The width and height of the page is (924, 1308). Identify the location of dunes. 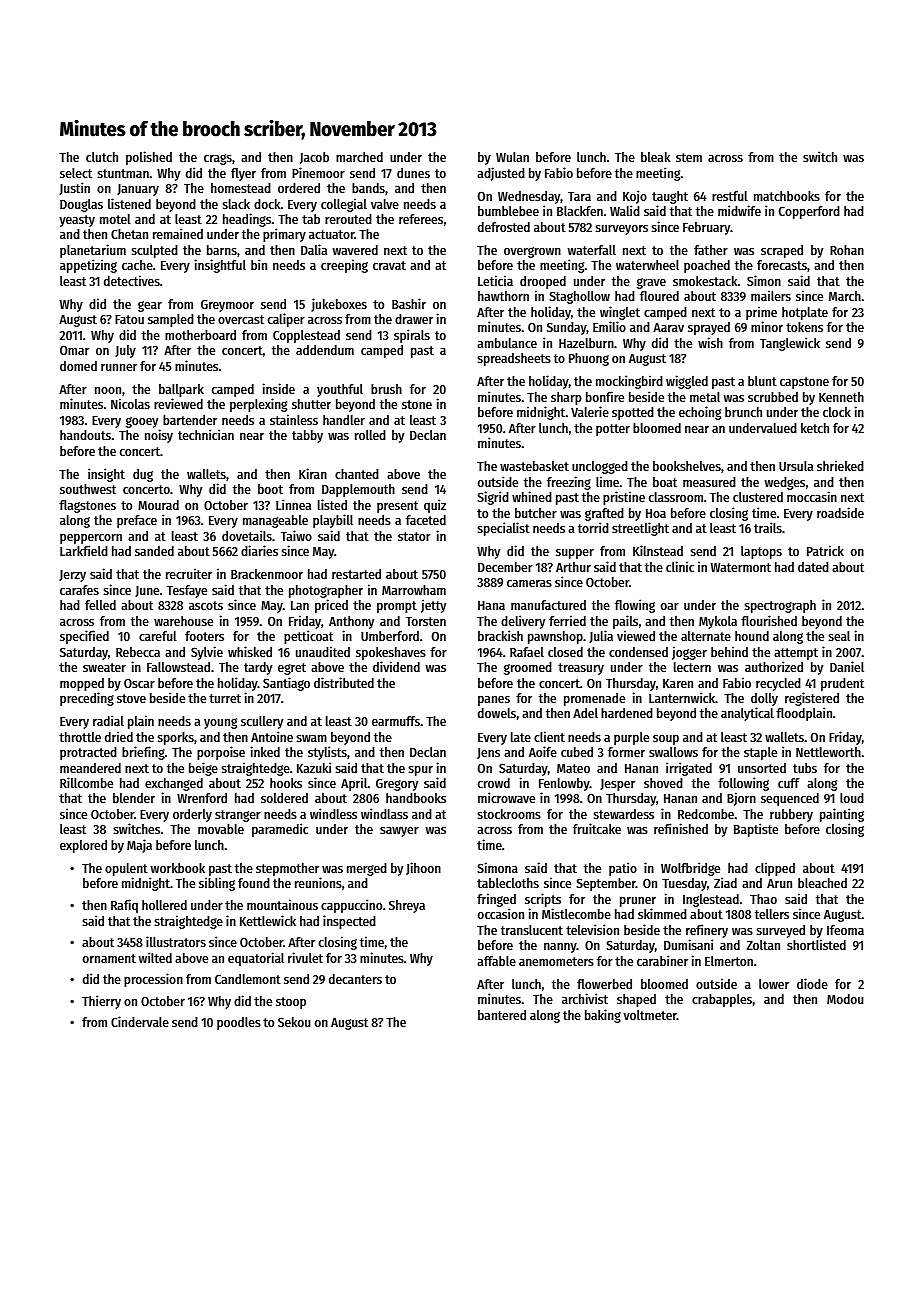
(413, 173).
